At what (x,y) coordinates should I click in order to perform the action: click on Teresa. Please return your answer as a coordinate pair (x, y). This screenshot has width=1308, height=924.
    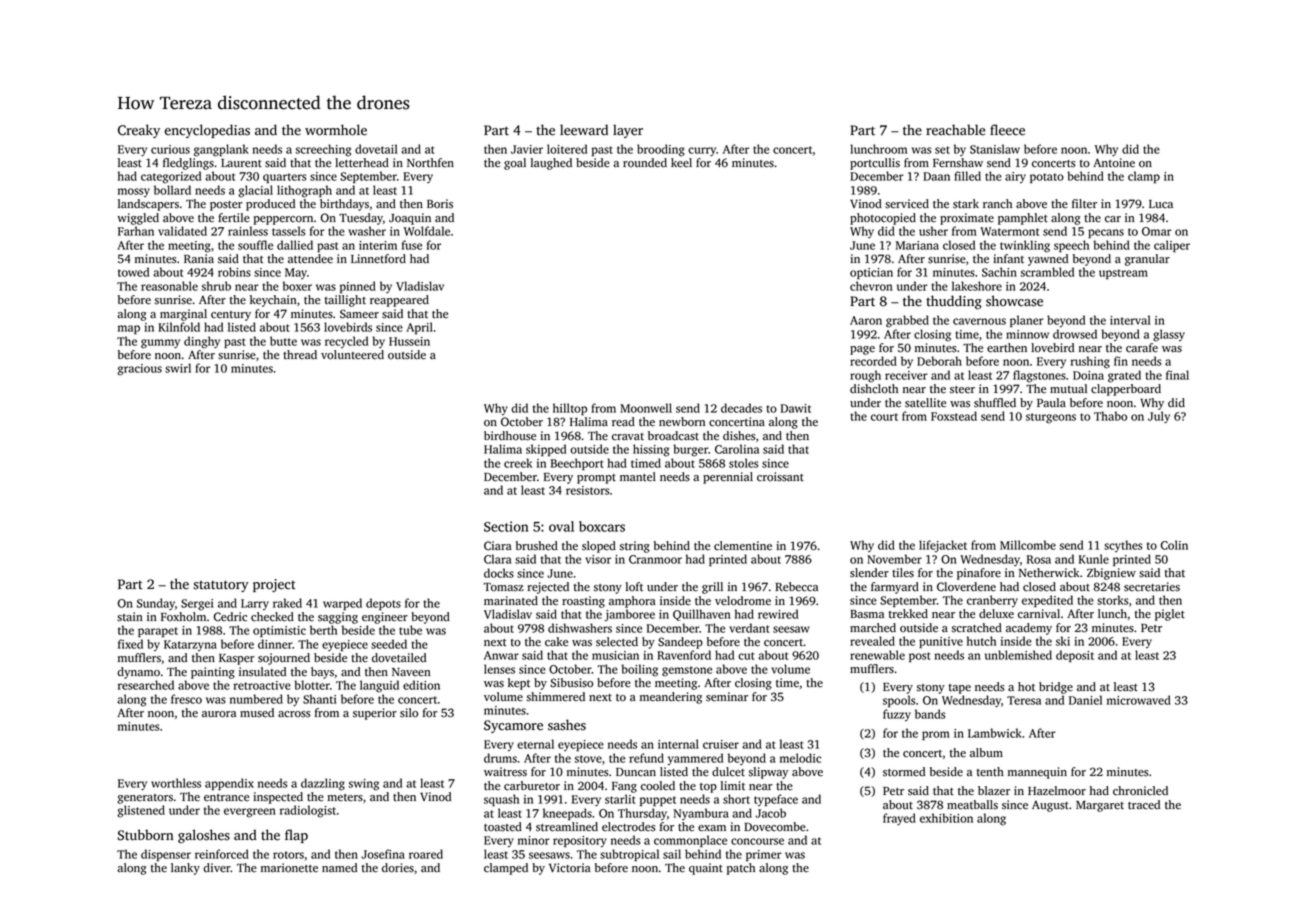
    Looking at the image, I should click on (1024, 700).
